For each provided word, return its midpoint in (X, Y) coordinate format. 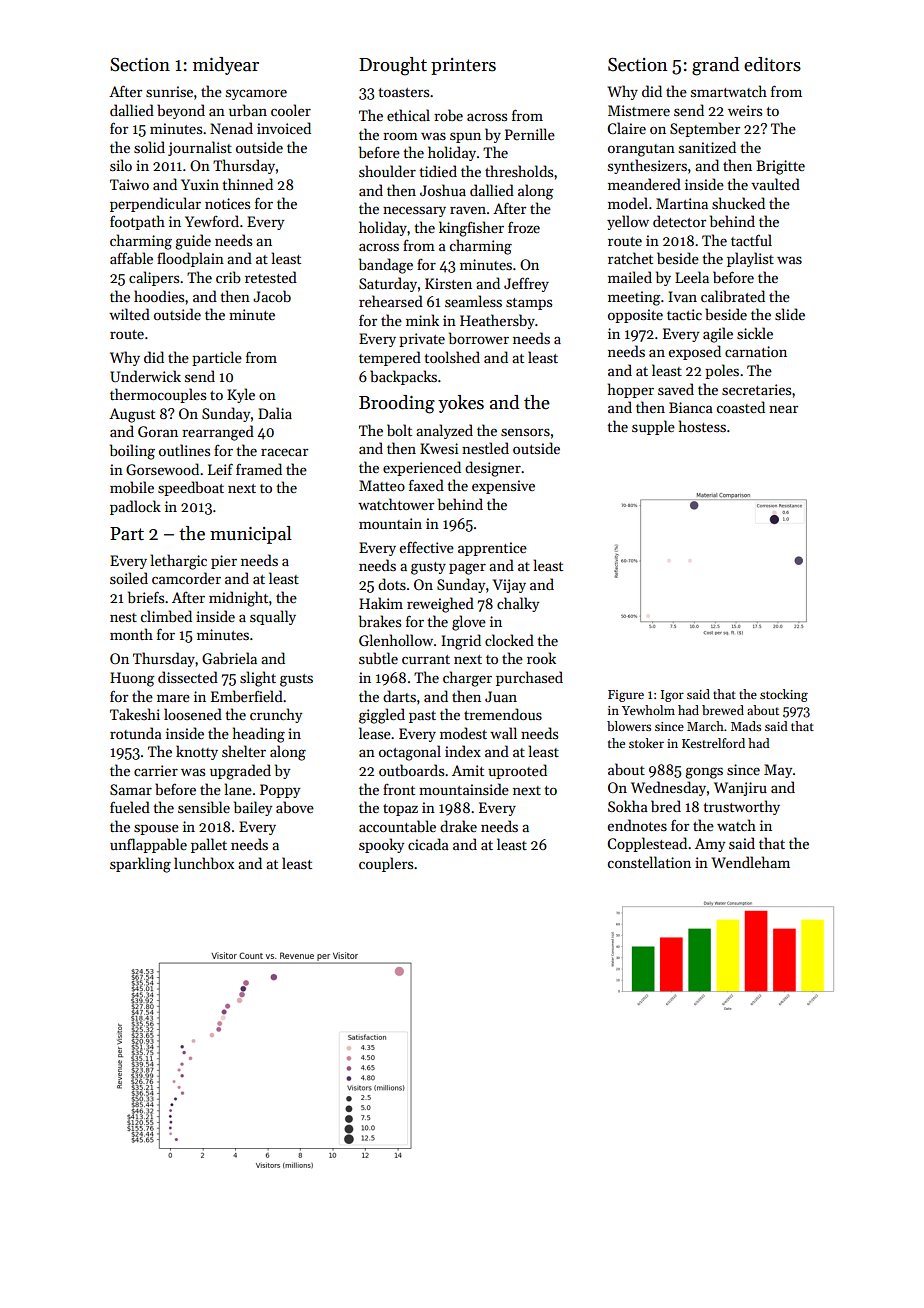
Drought (393, 66)
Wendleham (750, 862)
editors (772, 64)
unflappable (148, 845)
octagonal (410, 753)
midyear (226, 66)
